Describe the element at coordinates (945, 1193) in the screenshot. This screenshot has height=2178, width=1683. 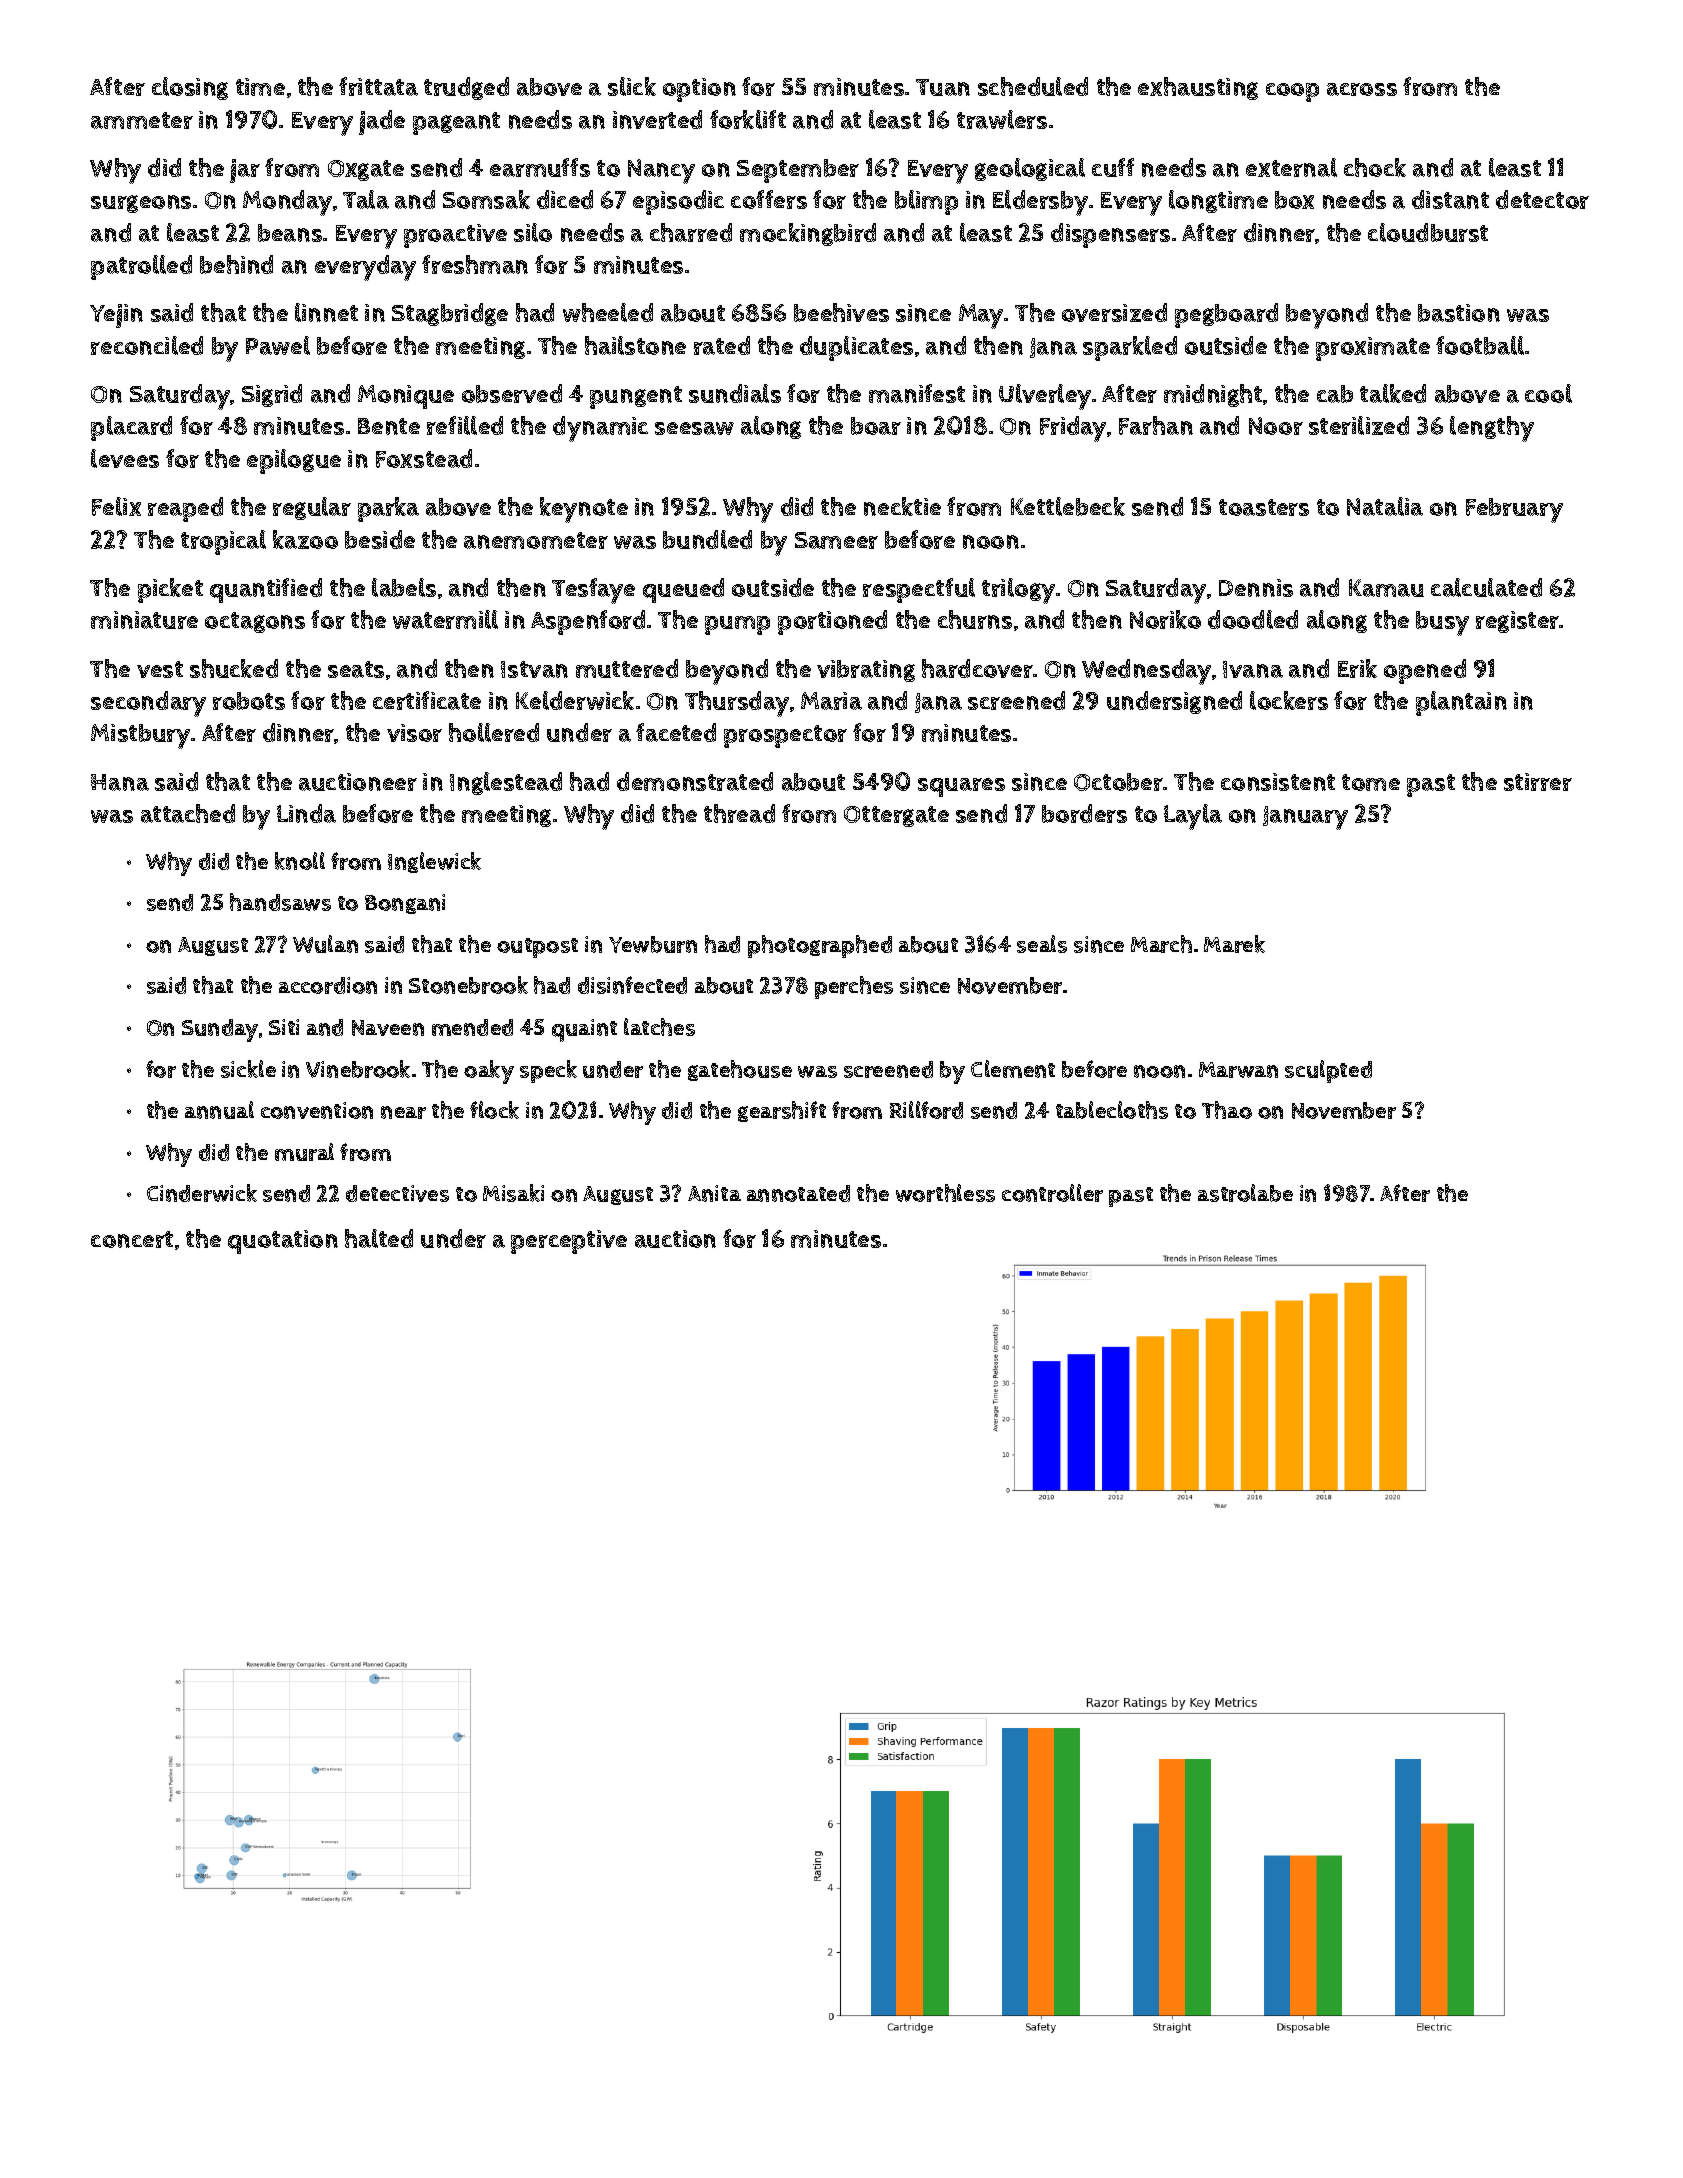
I see `worthless` at that location.
